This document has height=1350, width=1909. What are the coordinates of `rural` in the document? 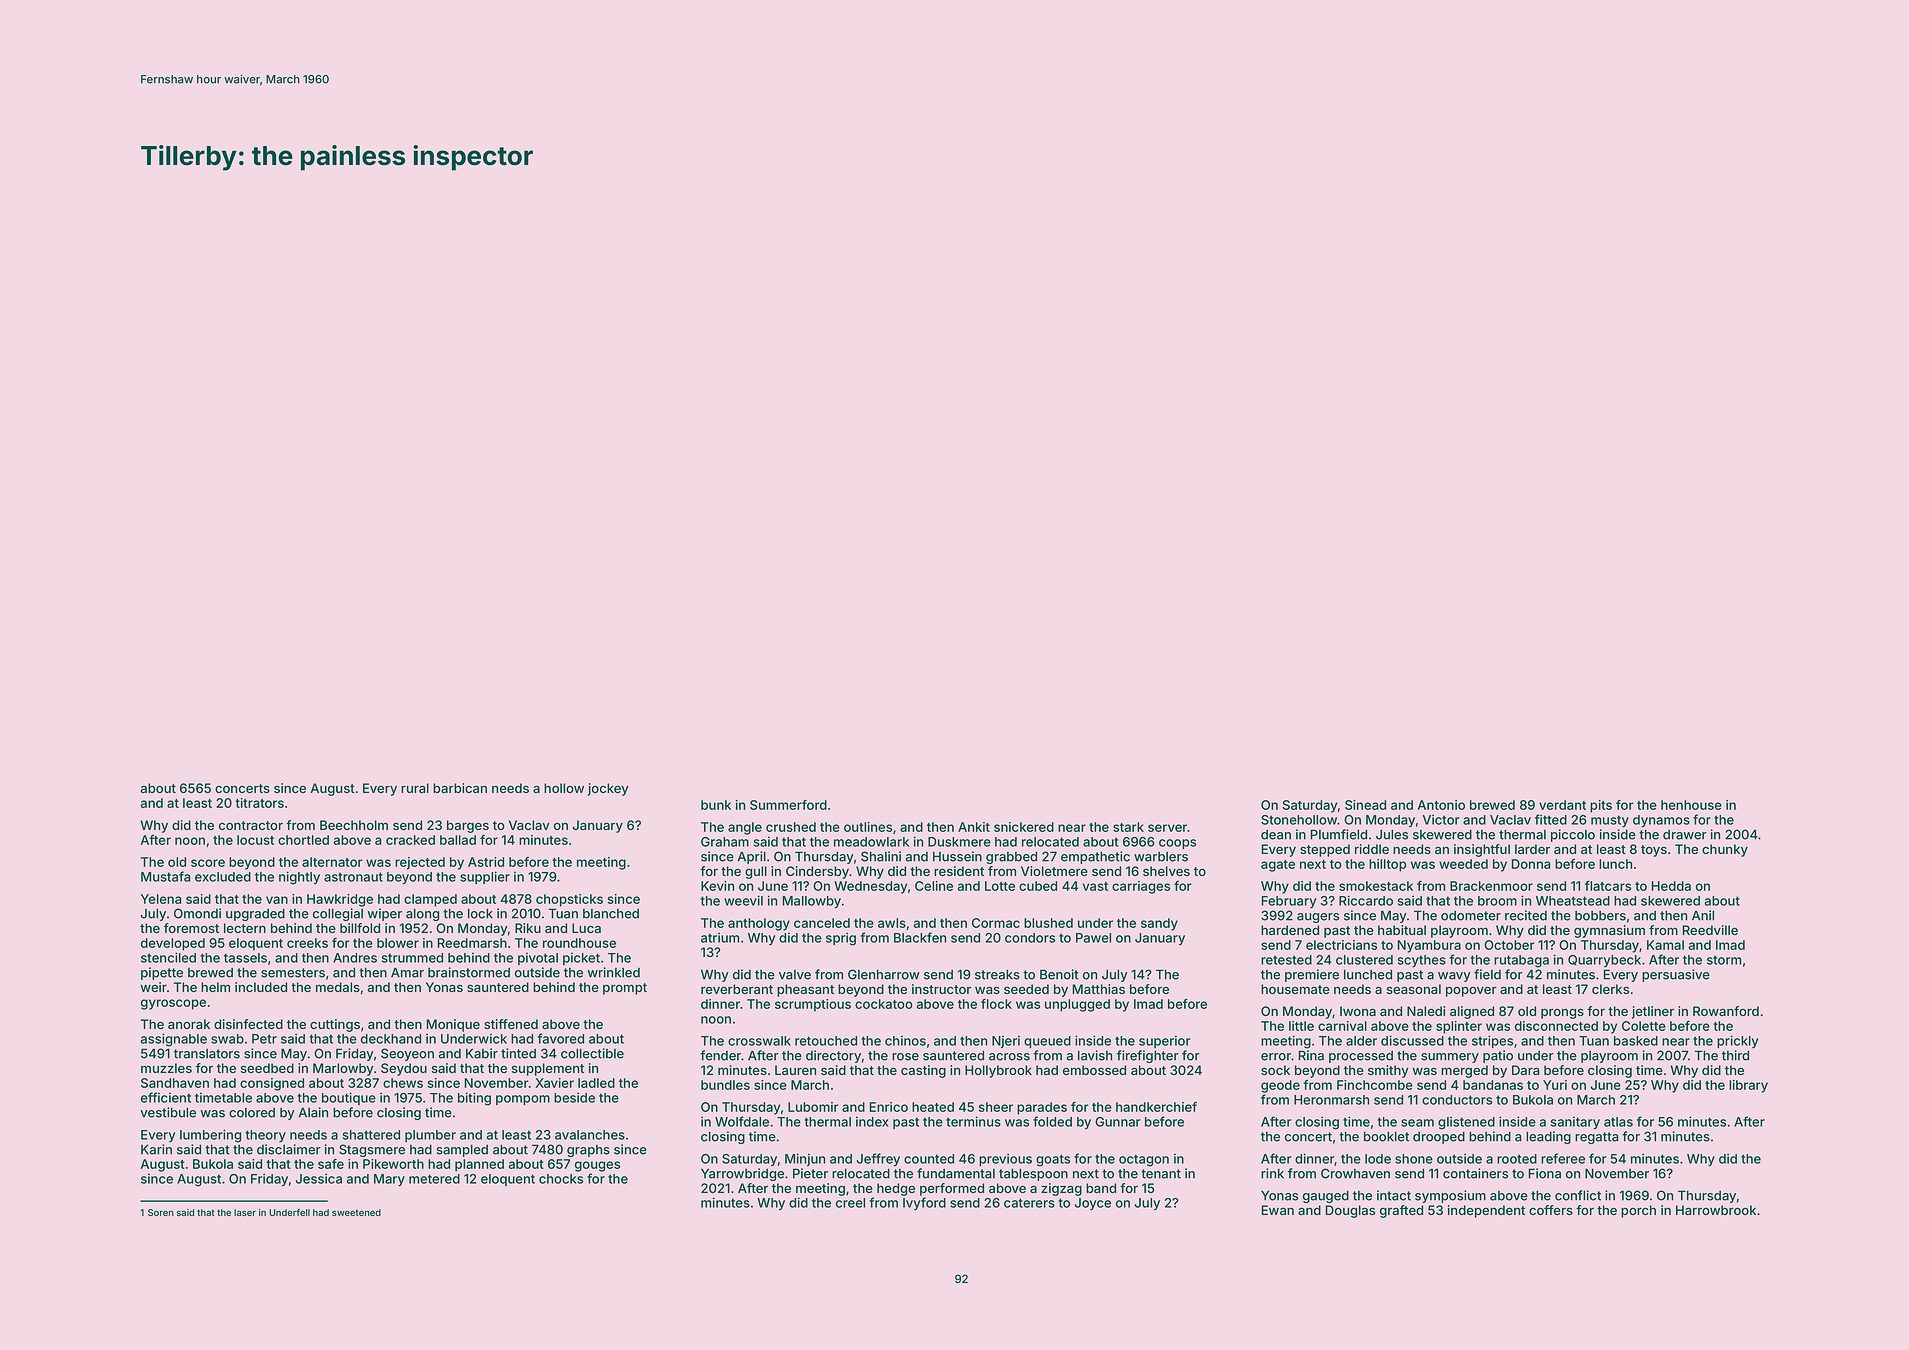 It's located at (415, 788).
